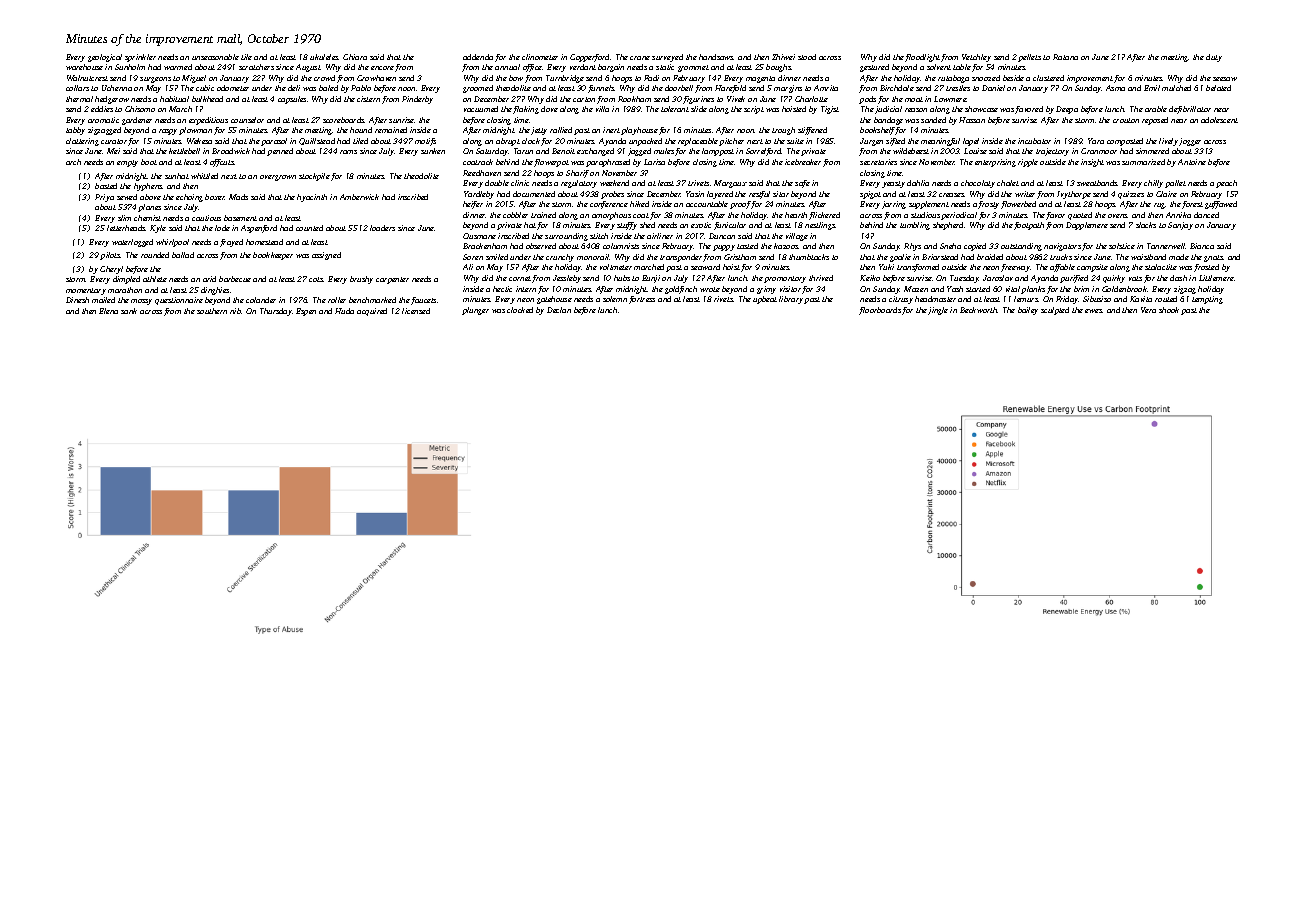  I want to click on basted, so click(106, 186).
